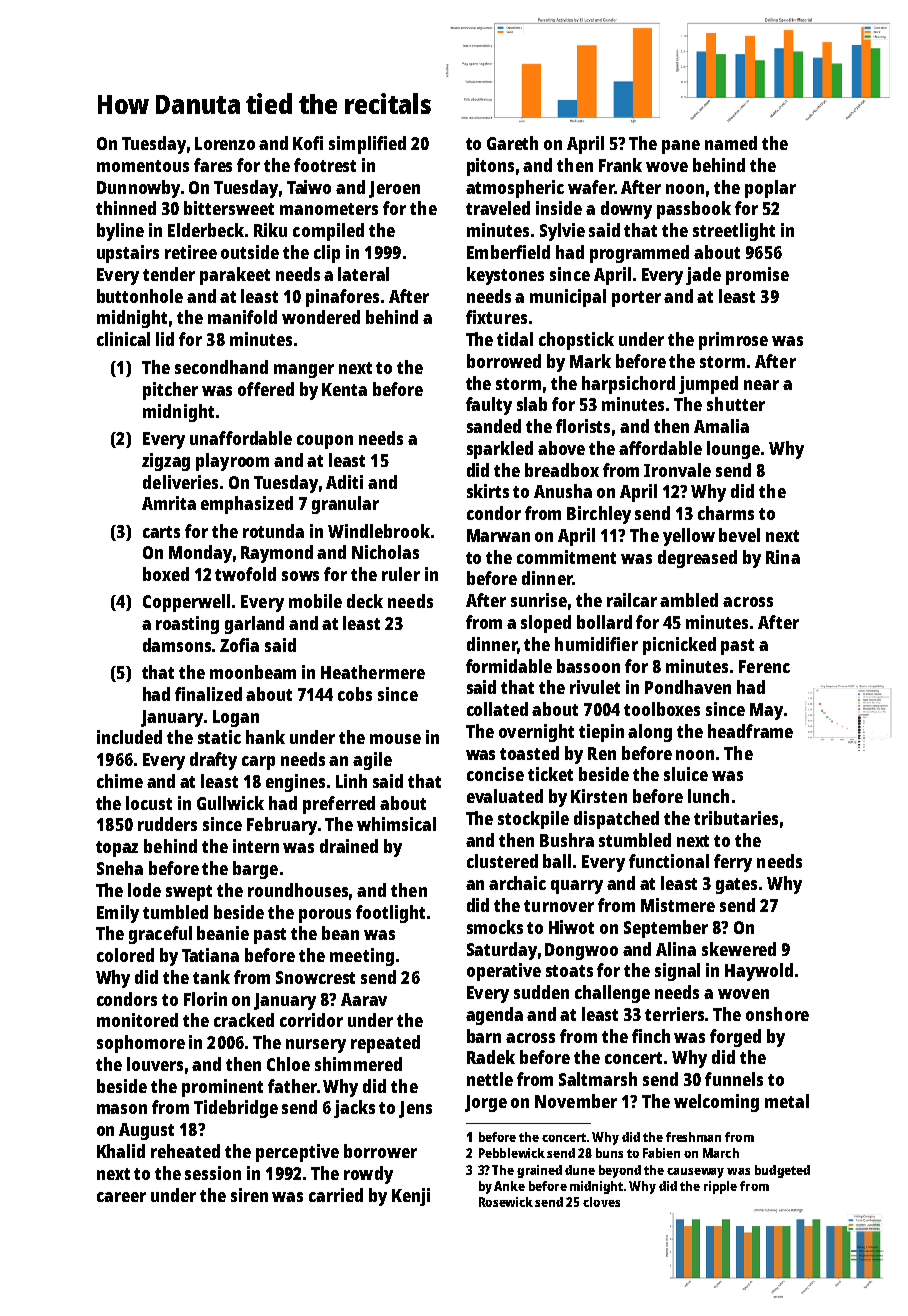  Describe the element at coordinates (256, 846) in the page. I see `intern` at that location.
